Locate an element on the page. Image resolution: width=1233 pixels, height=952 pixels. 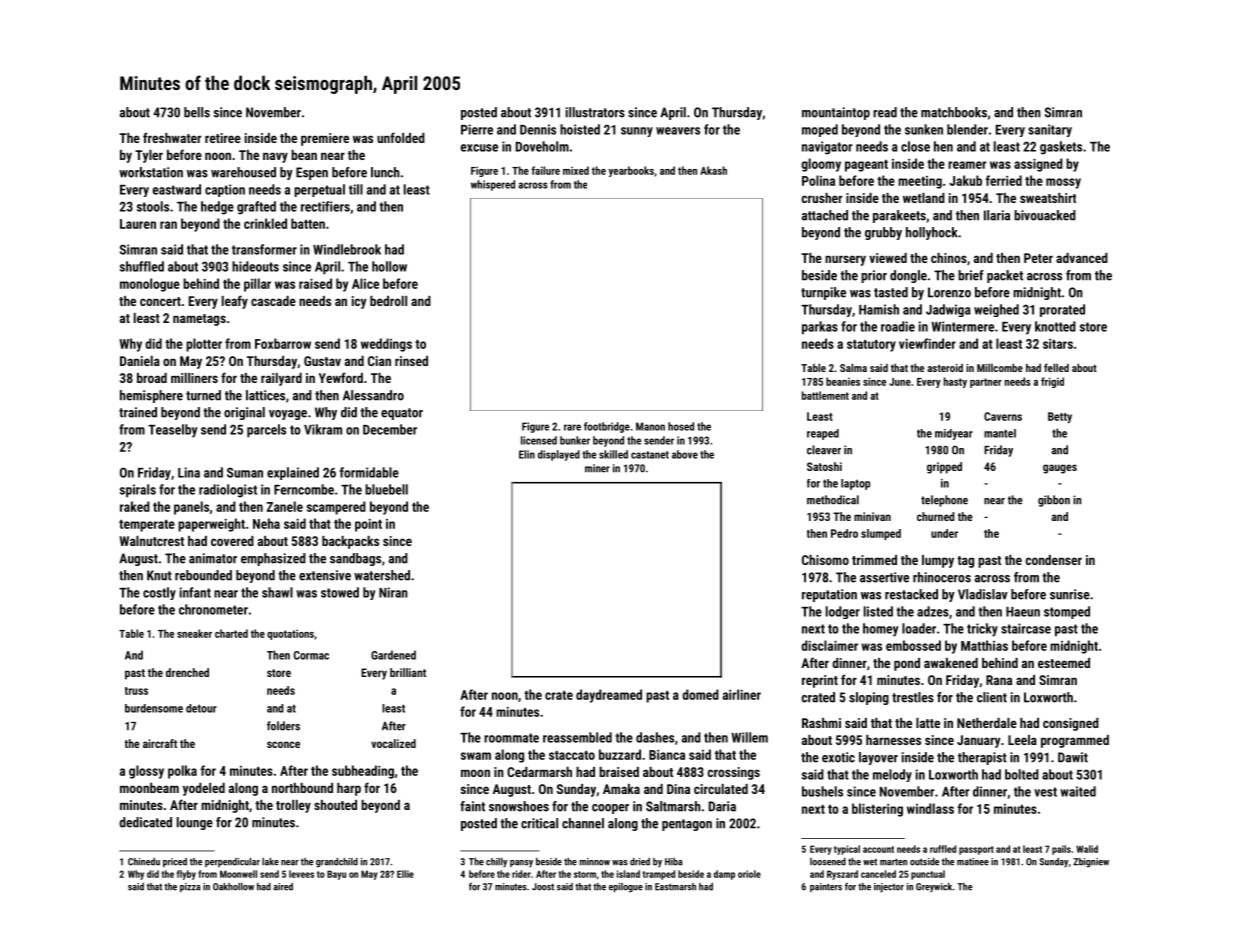
mountaintop is located at coordinates (836, 113).
